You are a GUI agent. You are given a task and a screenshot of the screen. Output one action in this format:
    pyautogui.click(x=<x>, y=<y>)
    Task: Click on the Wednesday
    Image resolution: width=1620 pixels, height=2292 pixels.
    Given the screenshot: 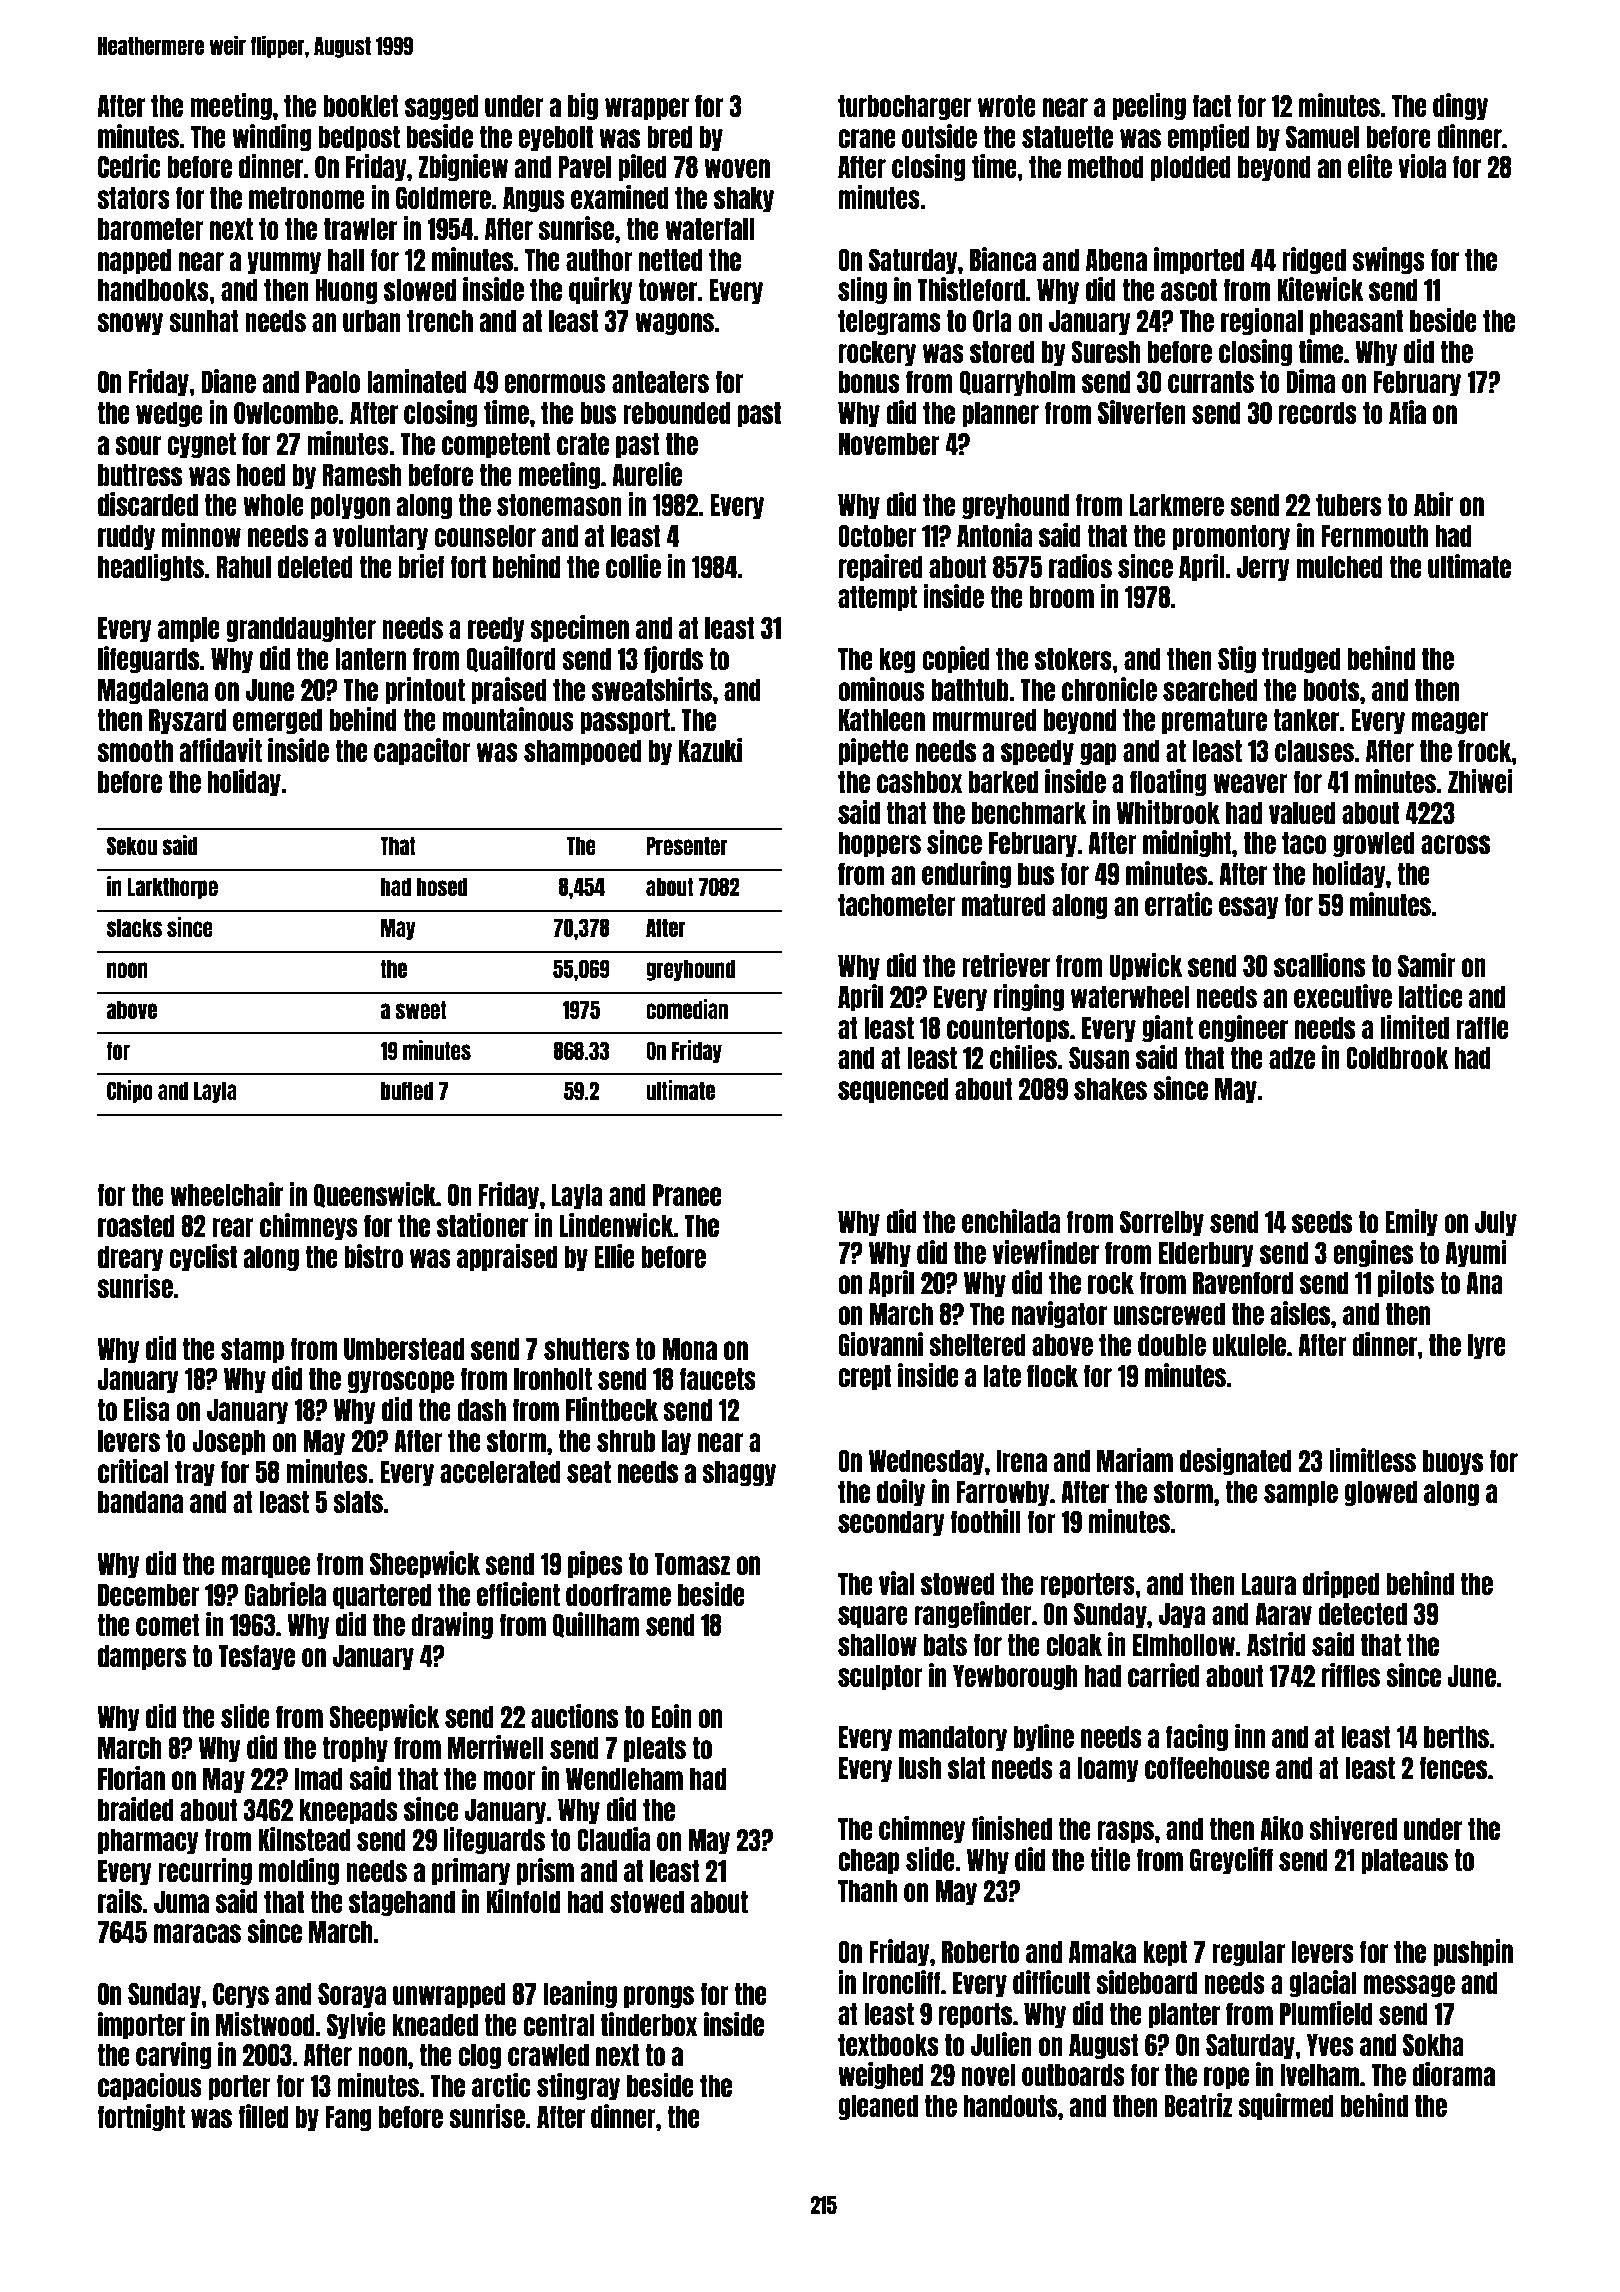 What is the action you would take?
    pyautogui.click(x=926, y=1462)
